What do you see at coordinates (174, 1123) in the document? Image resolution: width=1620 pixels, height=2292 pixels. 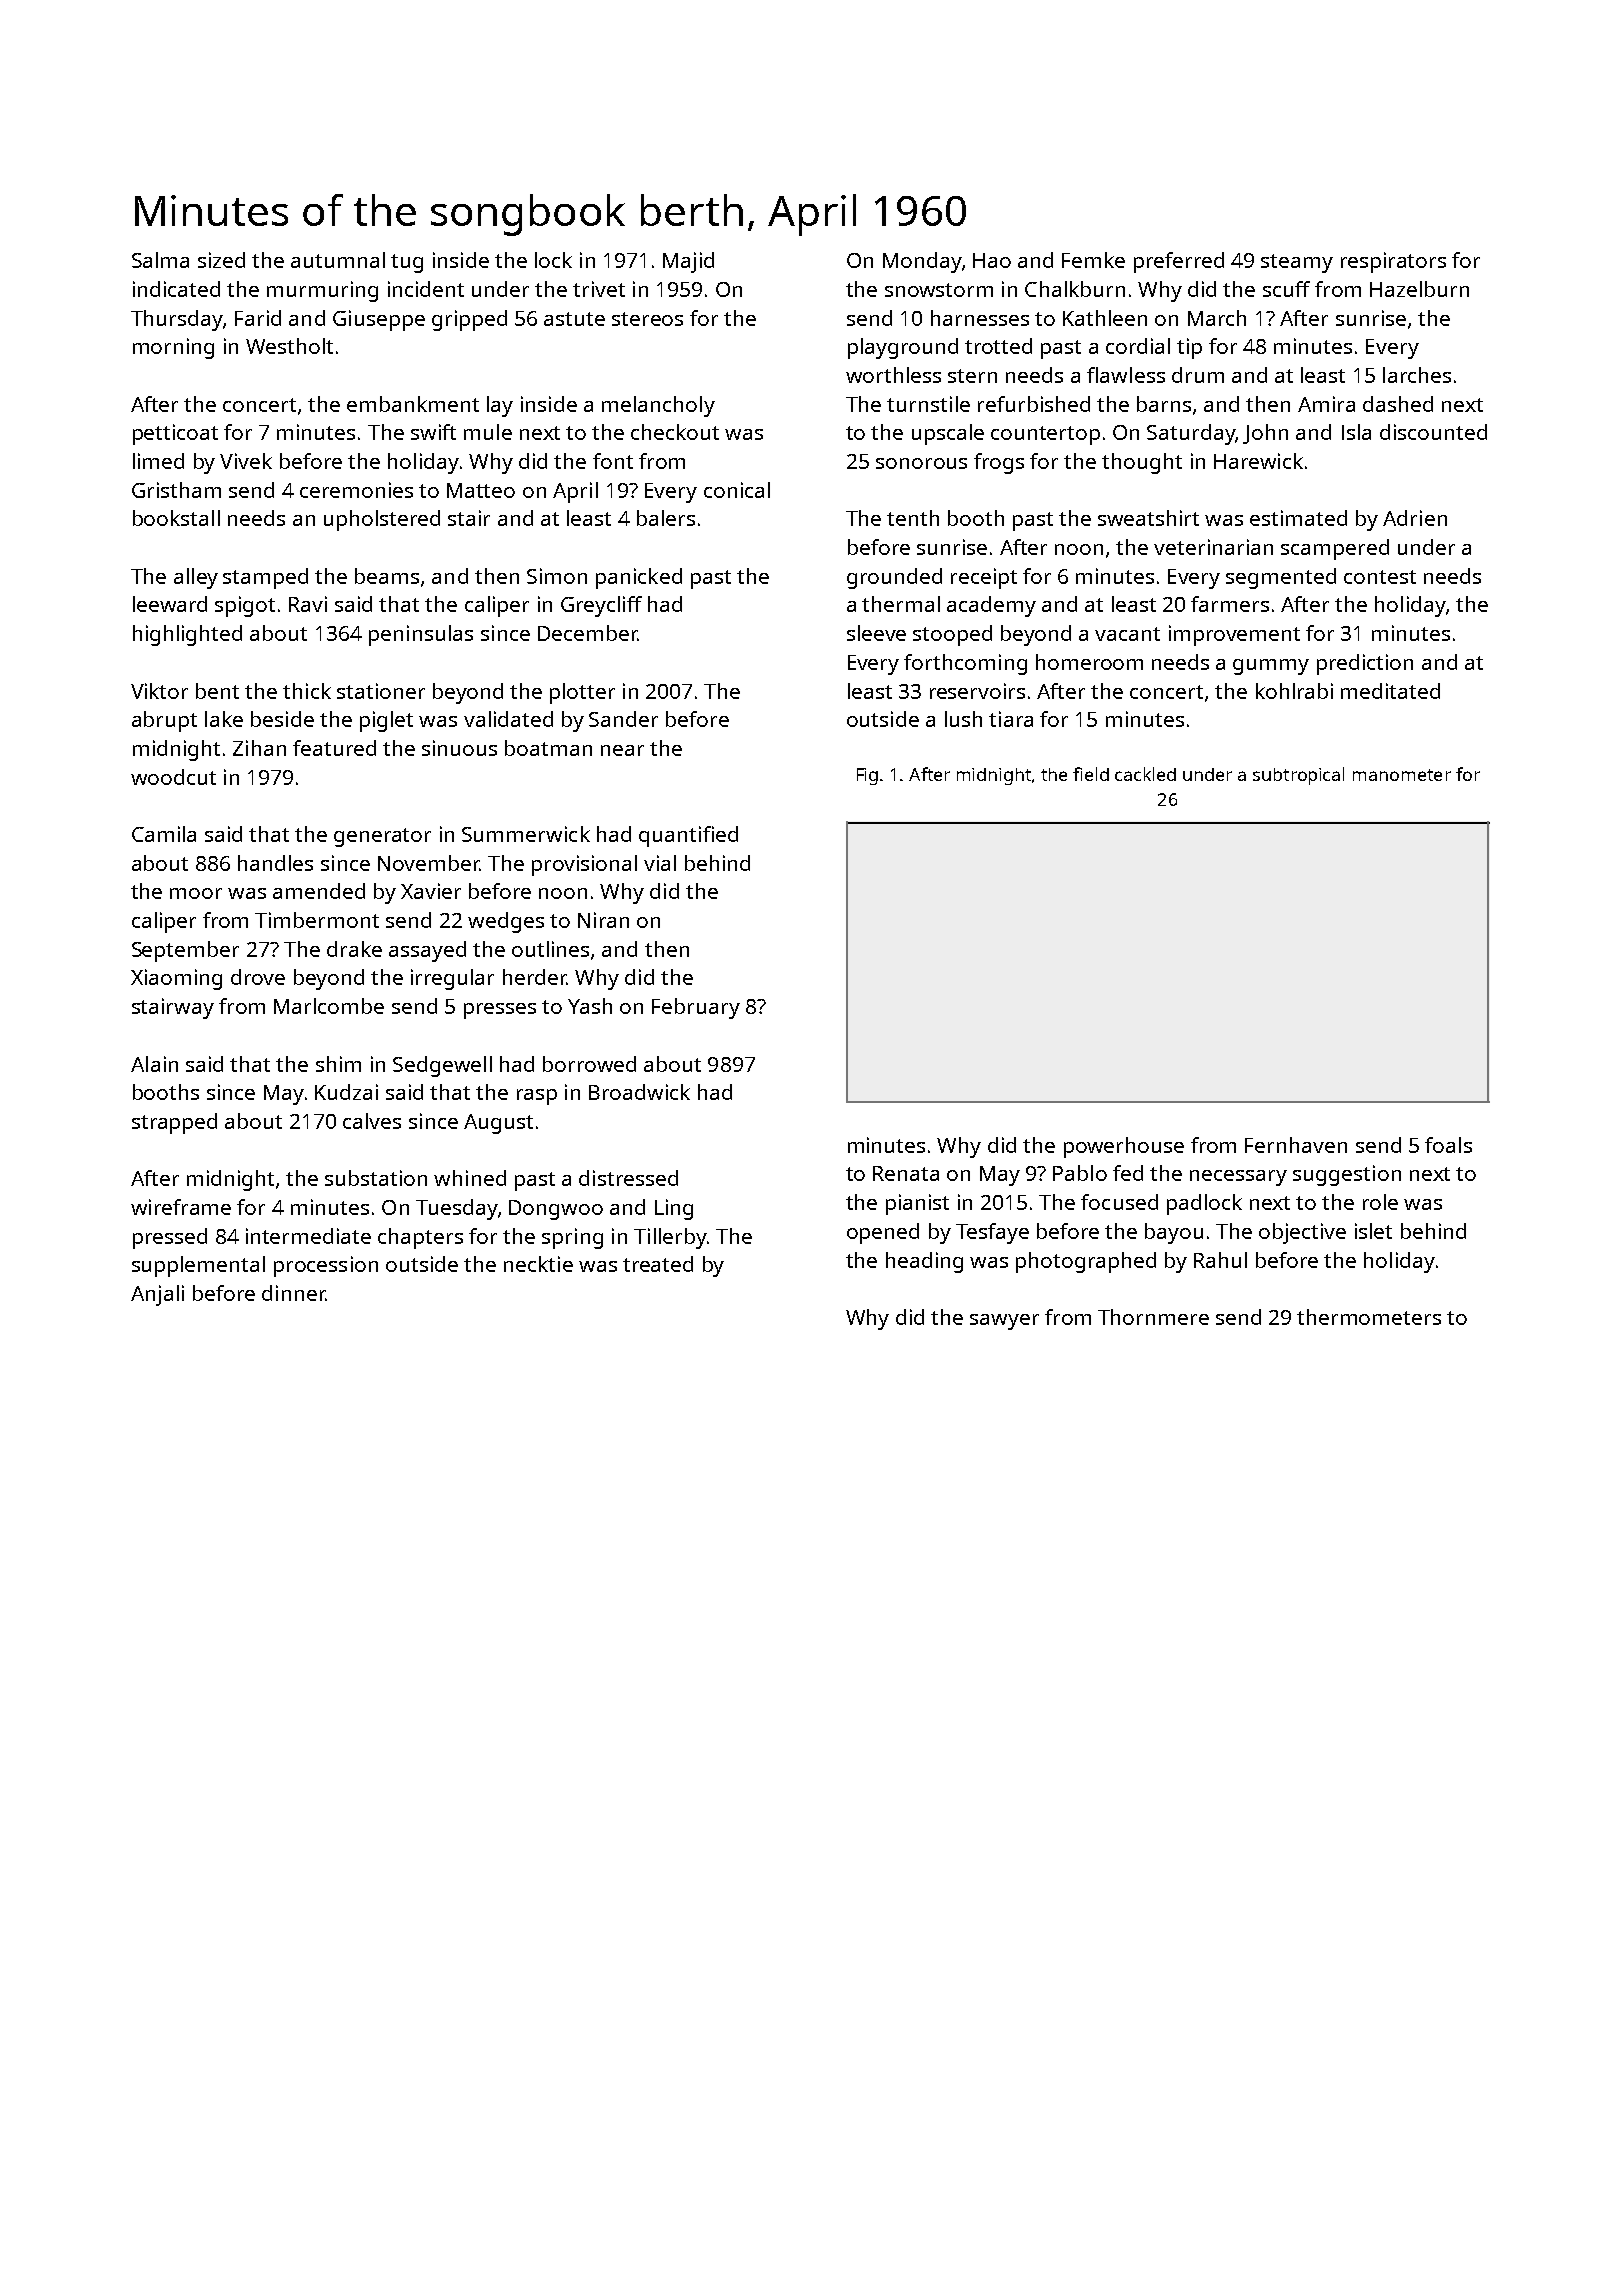 I see `strapped` at bounding box center [174, 1123].
